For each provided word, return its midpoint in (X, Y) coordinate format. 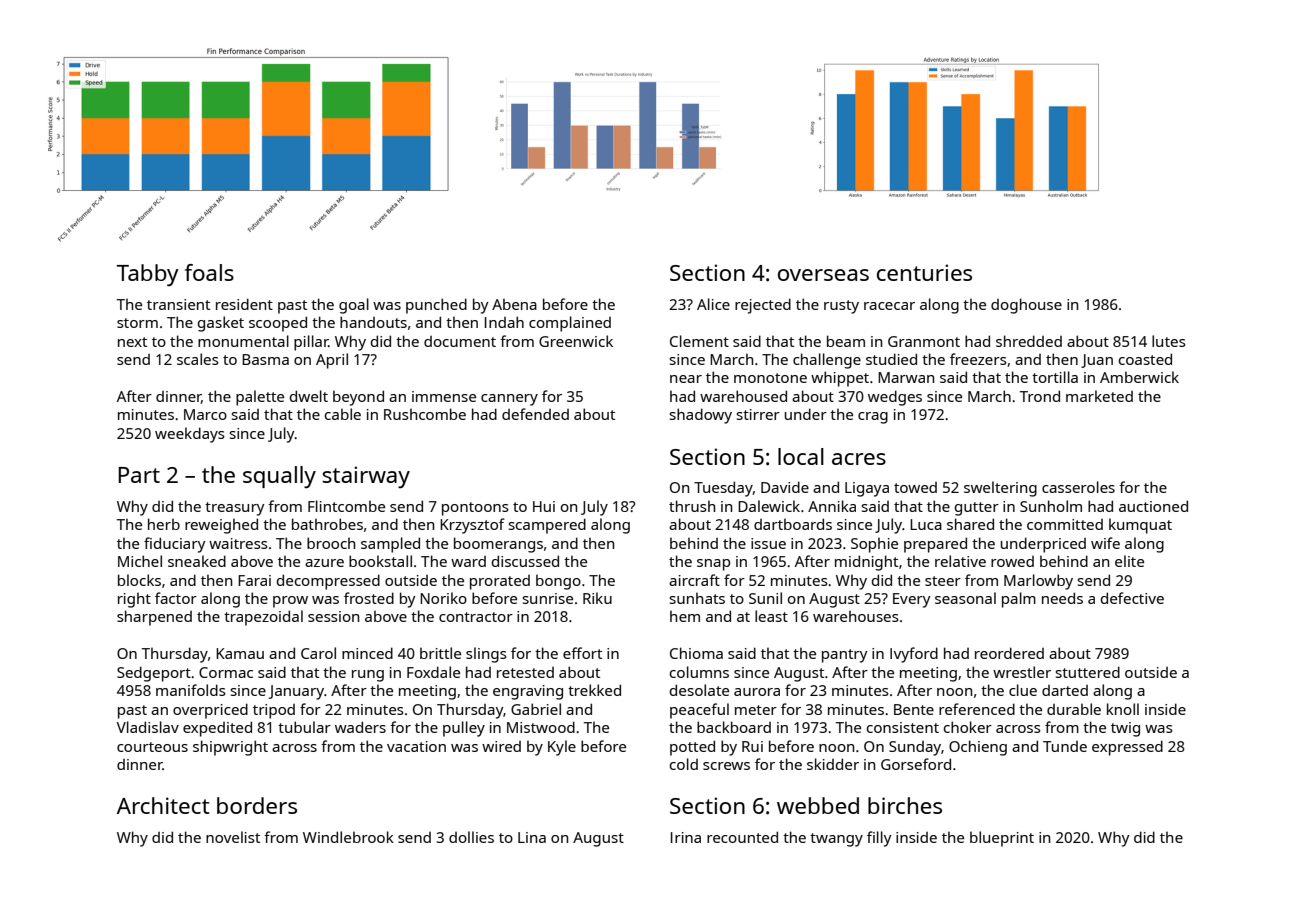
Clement (699, 341)
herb (164, 524)
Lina (532, 837)
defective (1132, 598)
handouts (373, 322)
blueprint (1002, 839)
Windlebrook (348, 837)
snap (713, 565)
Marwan (906, 377)
